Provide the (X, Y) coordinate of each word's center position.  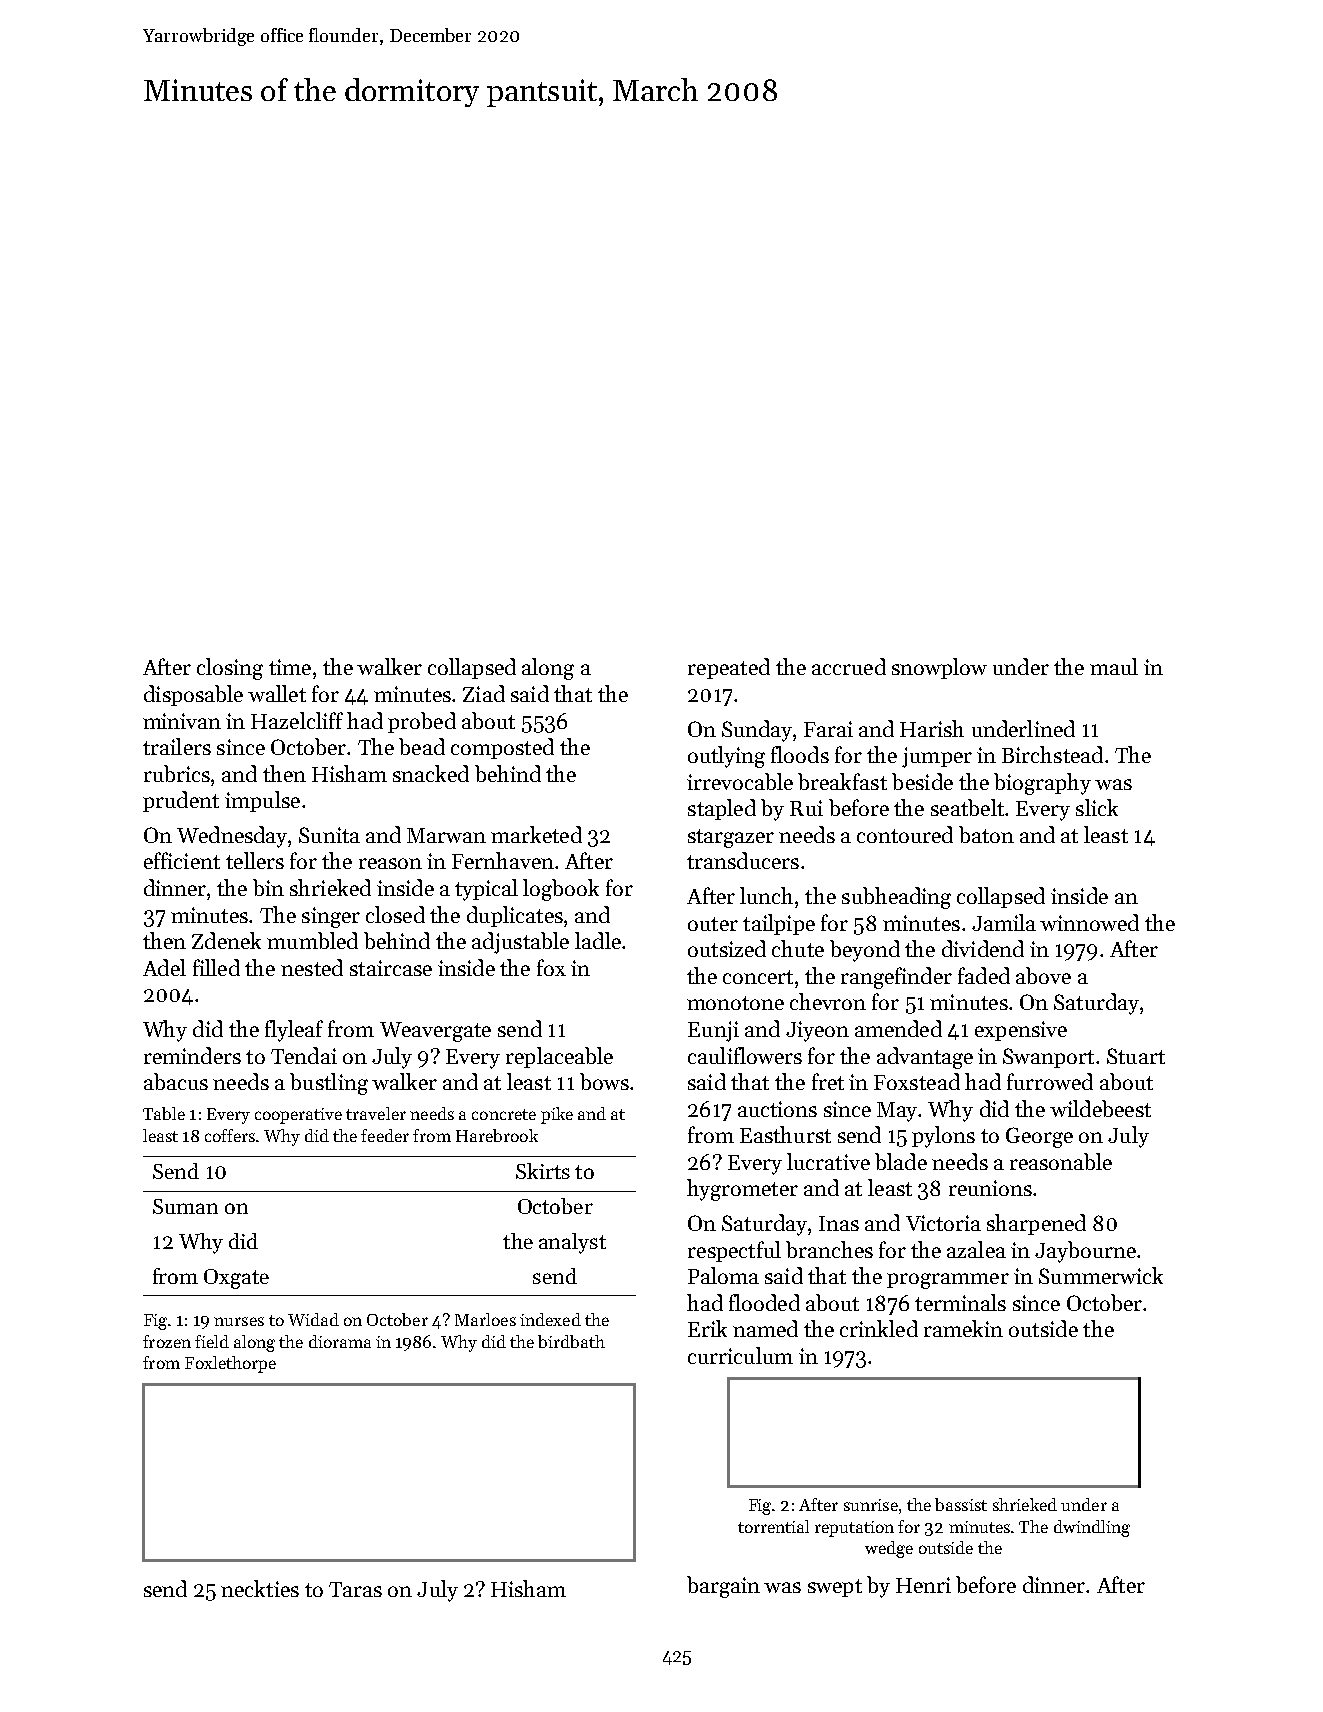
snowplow (939, 668)
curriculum (740, 1355)
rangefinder (896, 978)
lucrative (828, 1161)
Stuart (1136, 1056)
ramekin (963, 1328)
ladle (598, 940)
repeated (729, 668)
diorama (340, 1341)
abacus (176, 1081)
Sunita (329, 835)
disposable (193, 695)
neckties (260, 1588)
